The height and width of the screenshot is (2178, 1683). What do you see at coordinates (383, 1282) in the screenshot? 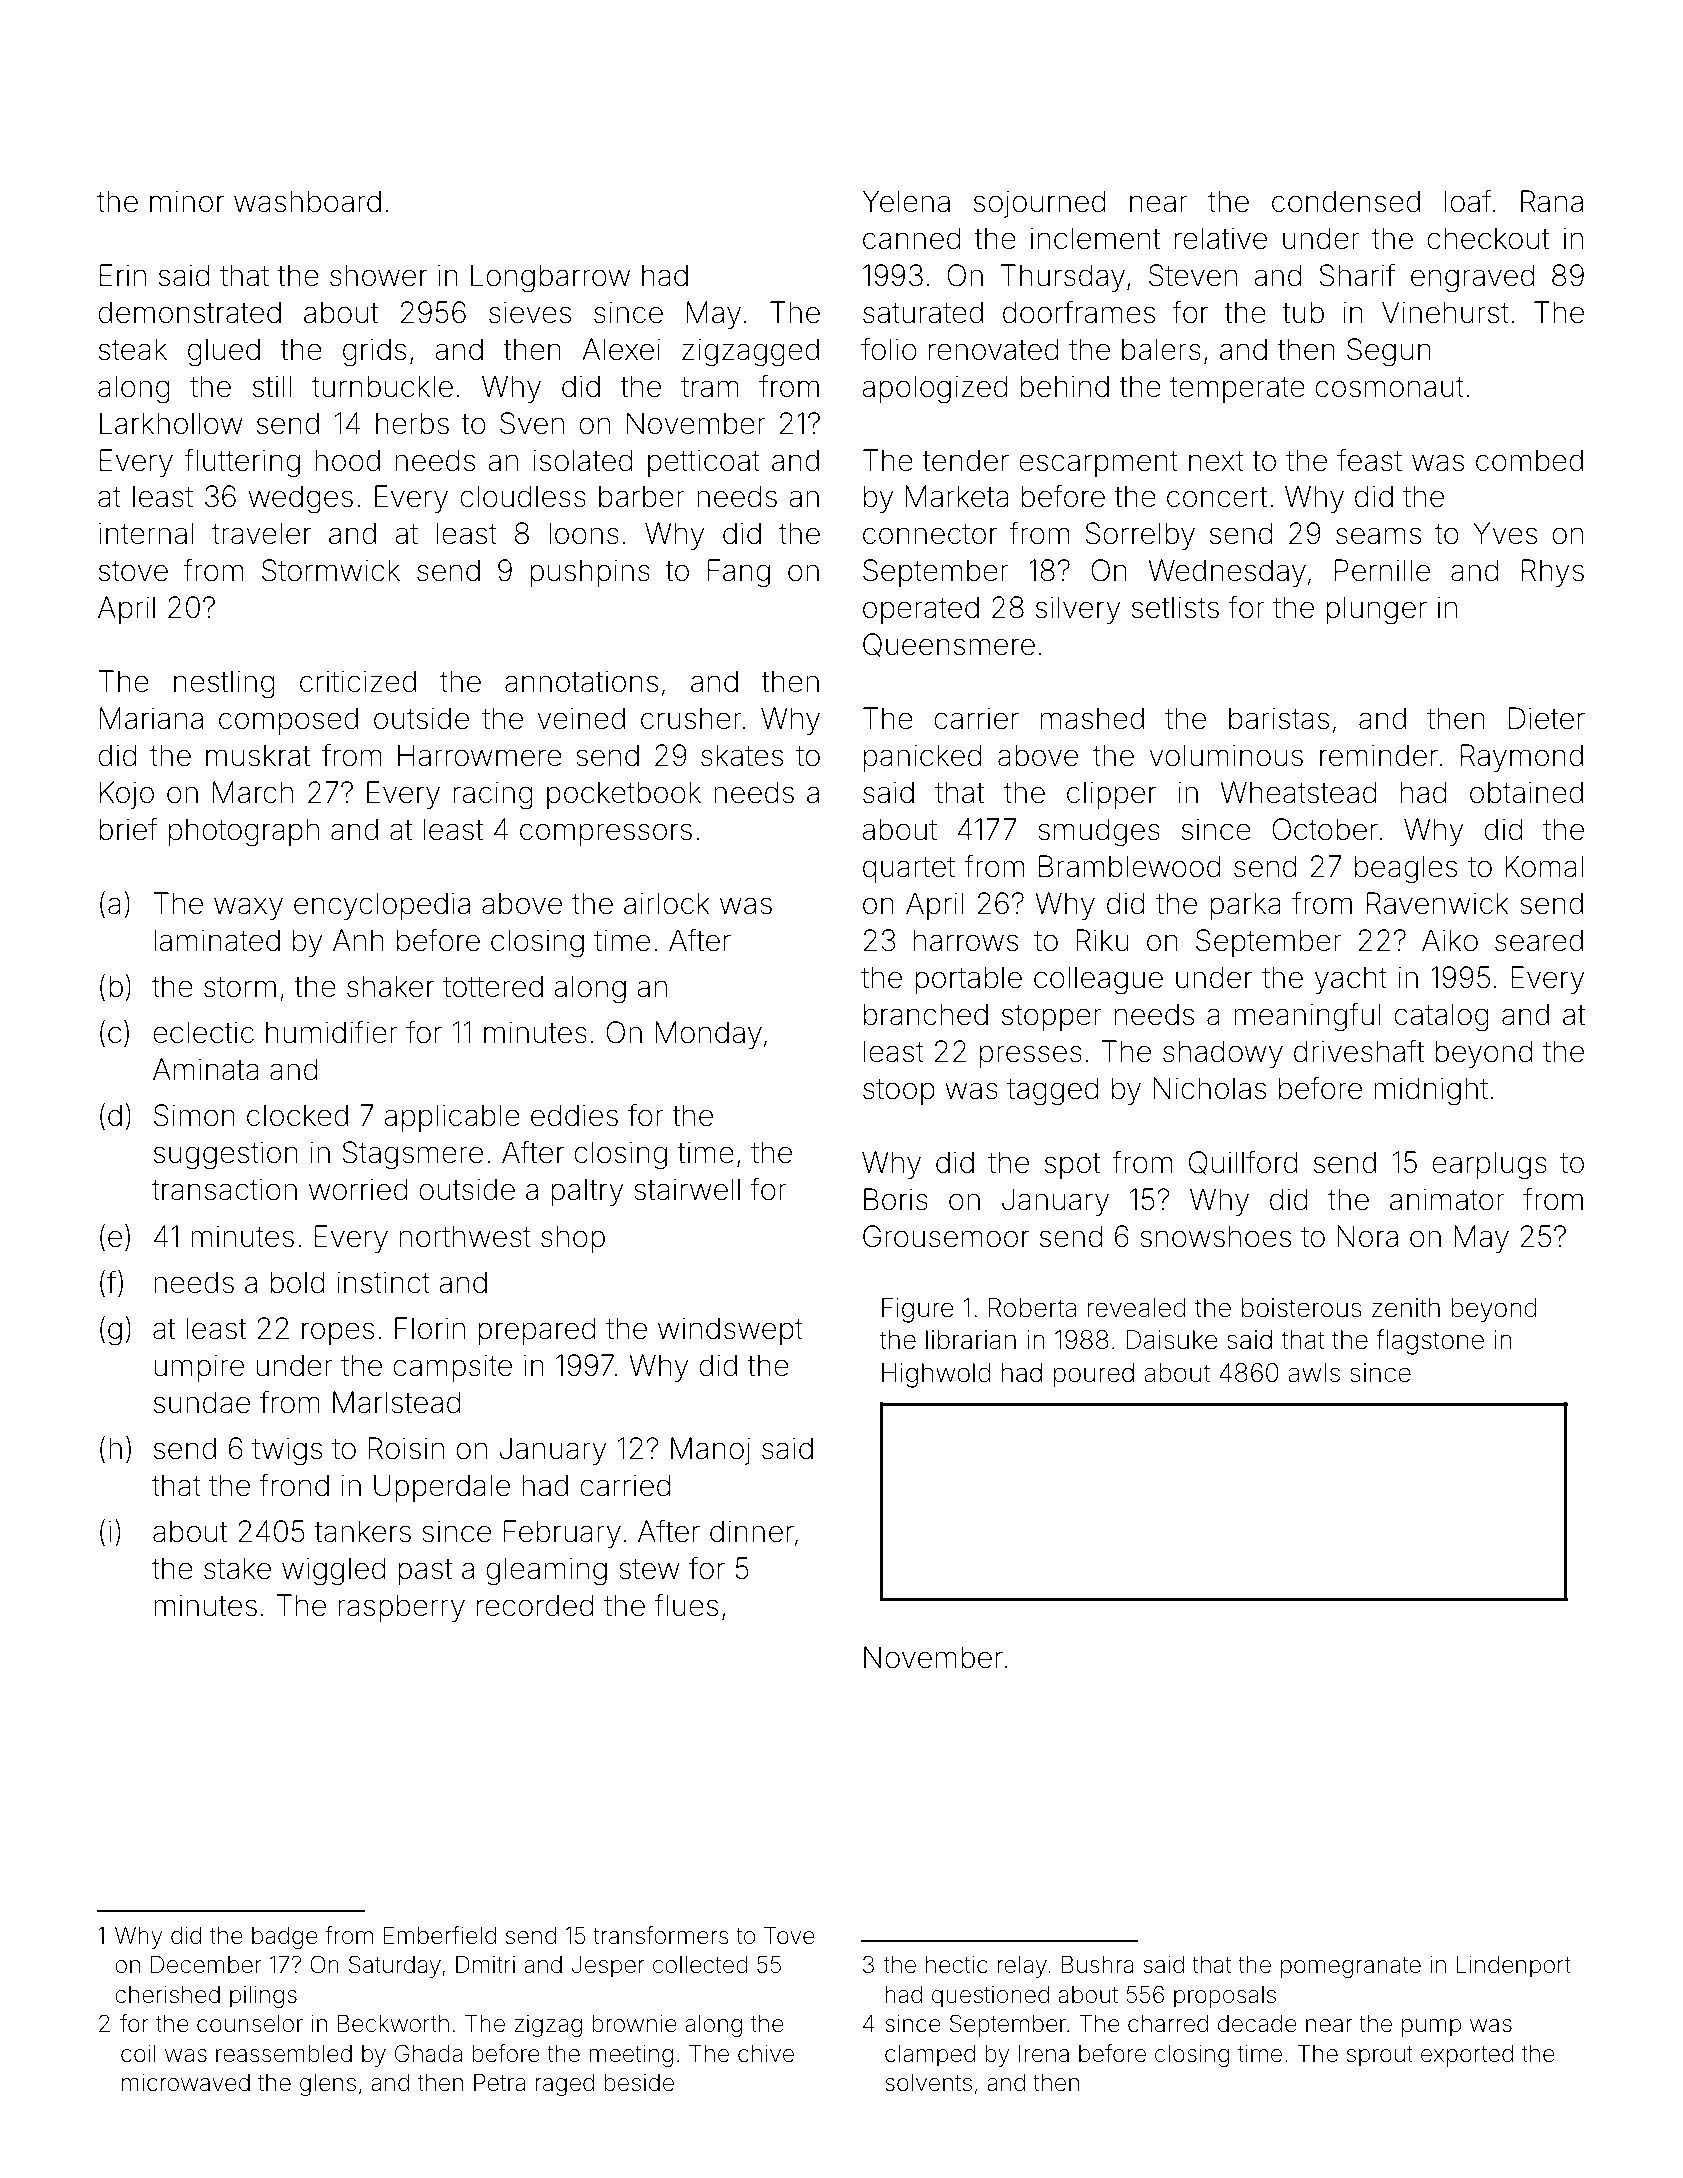
I see `instinct` at bounding box center [383, 1282].
